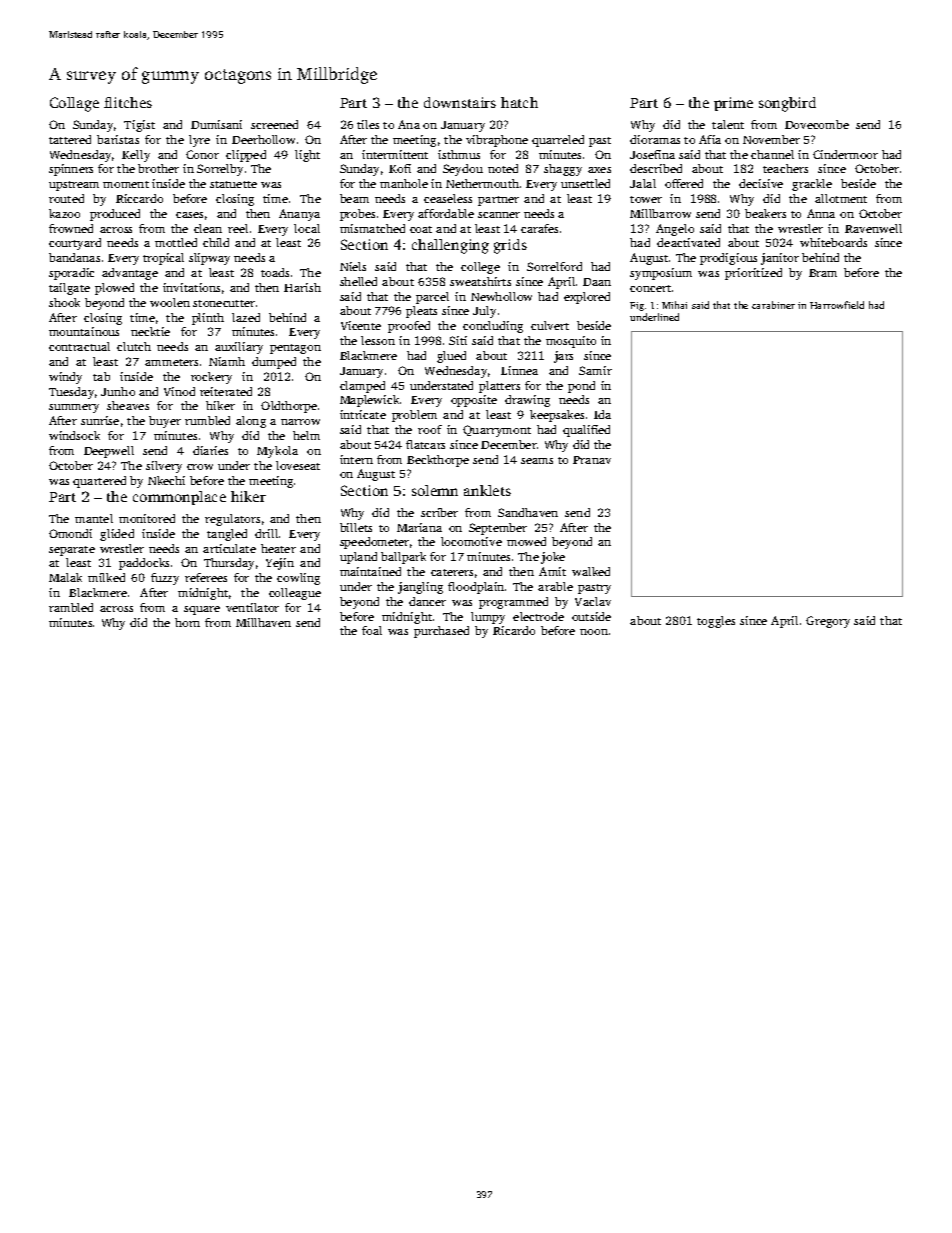 The width and height of the image is (952, 1233). I want to click on Cindermoor, so click(845, 154).
